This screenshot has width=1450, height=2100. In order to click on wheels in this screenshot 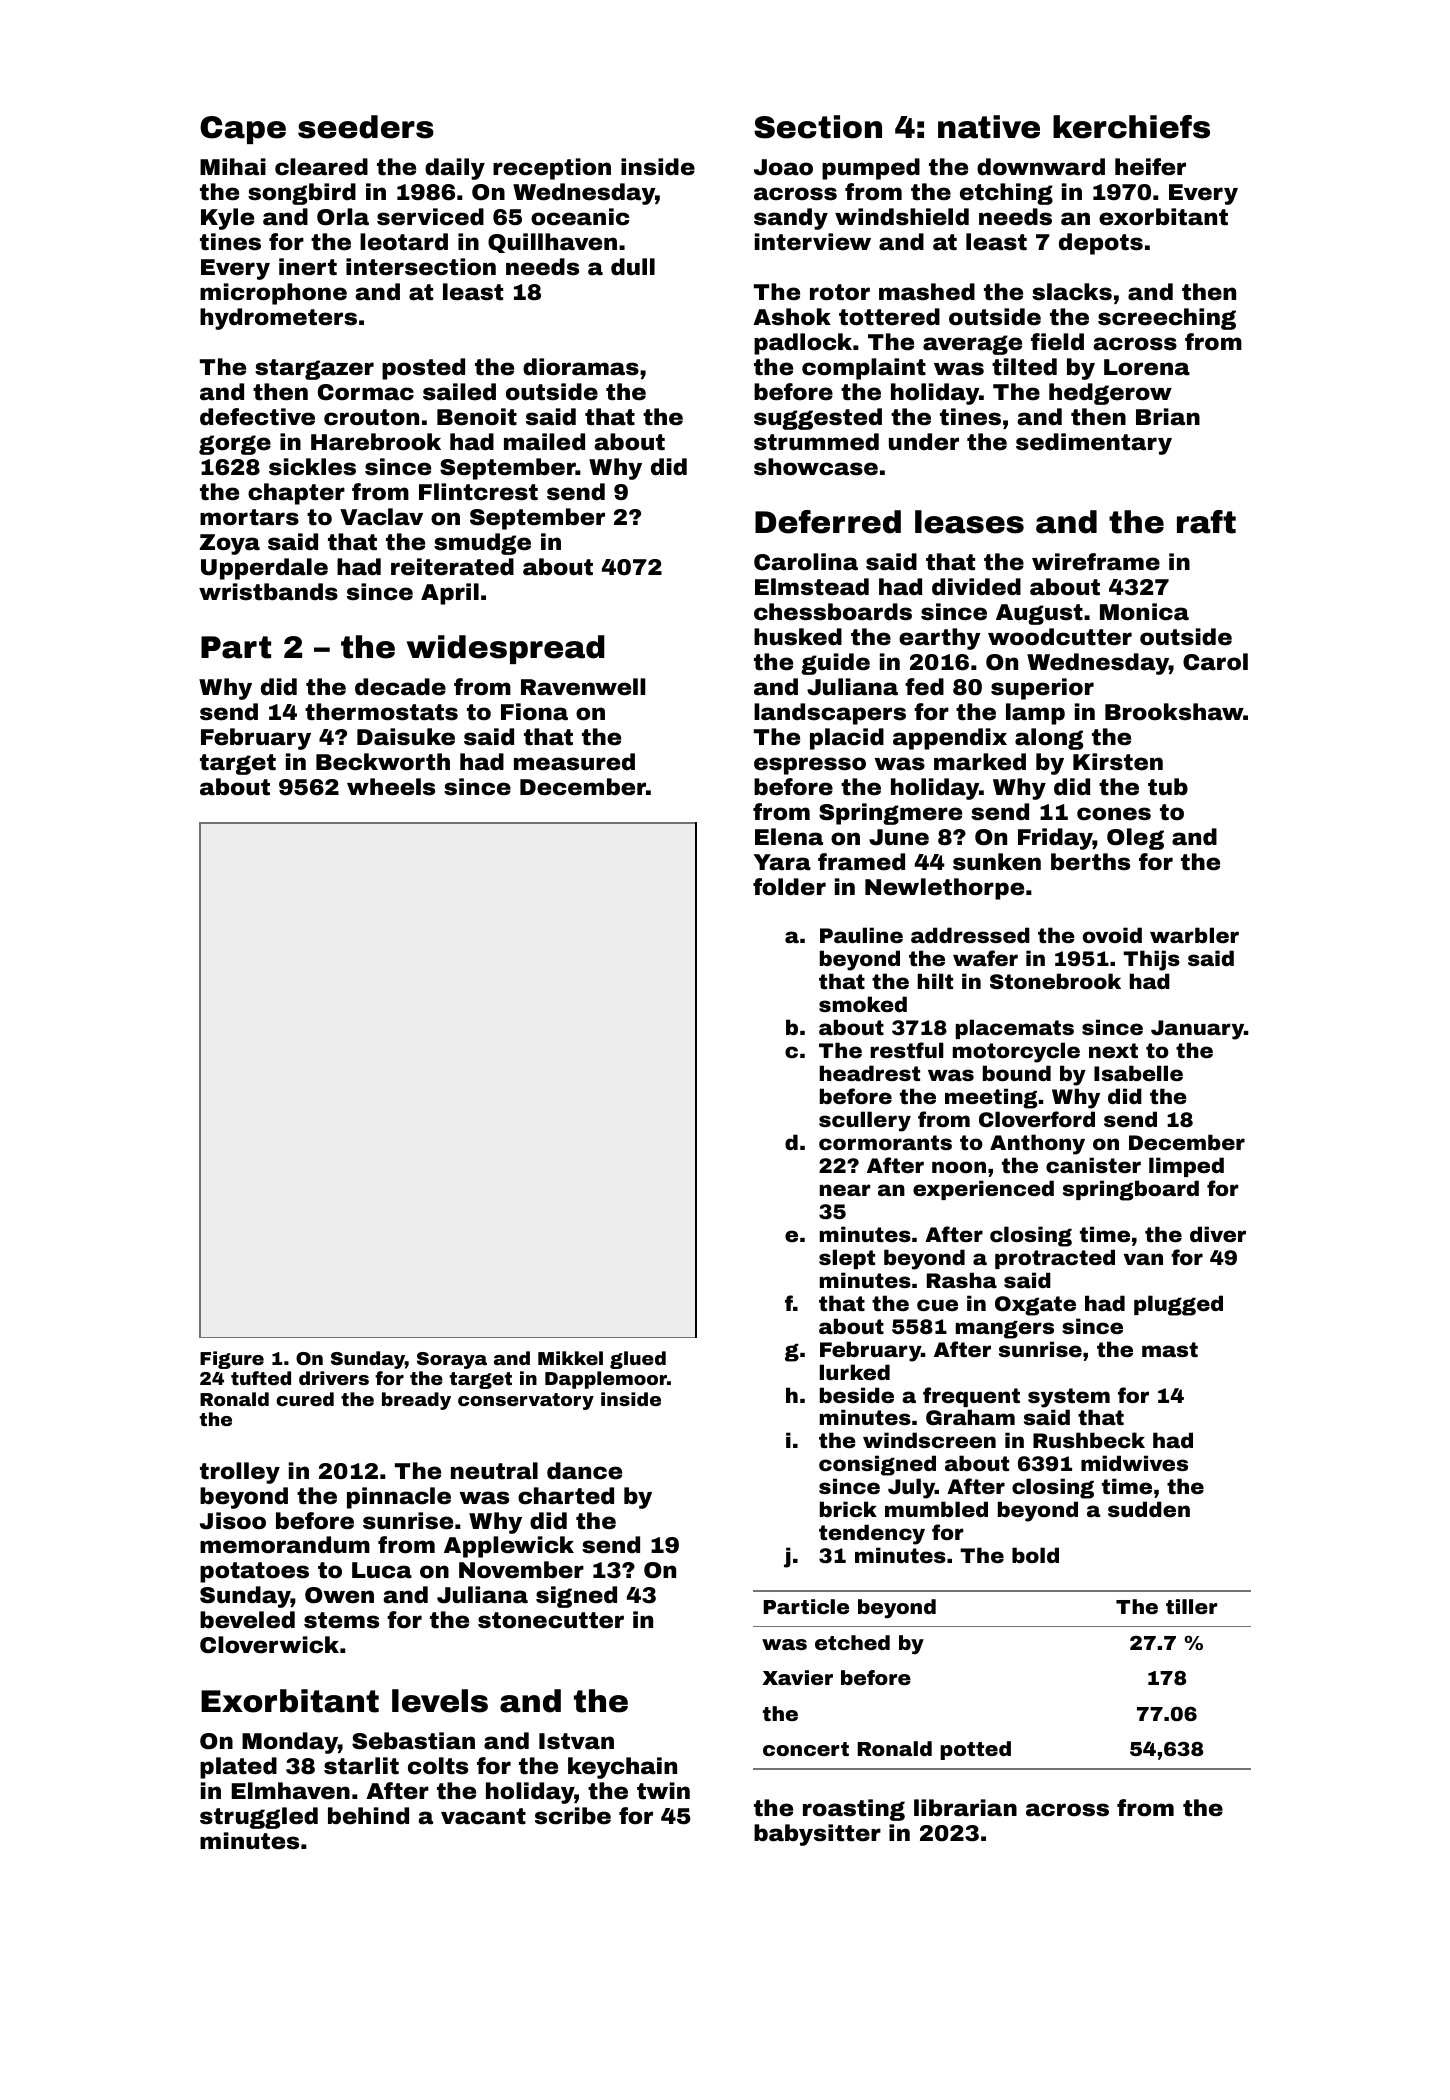, I will do `click(391, 787)`.
